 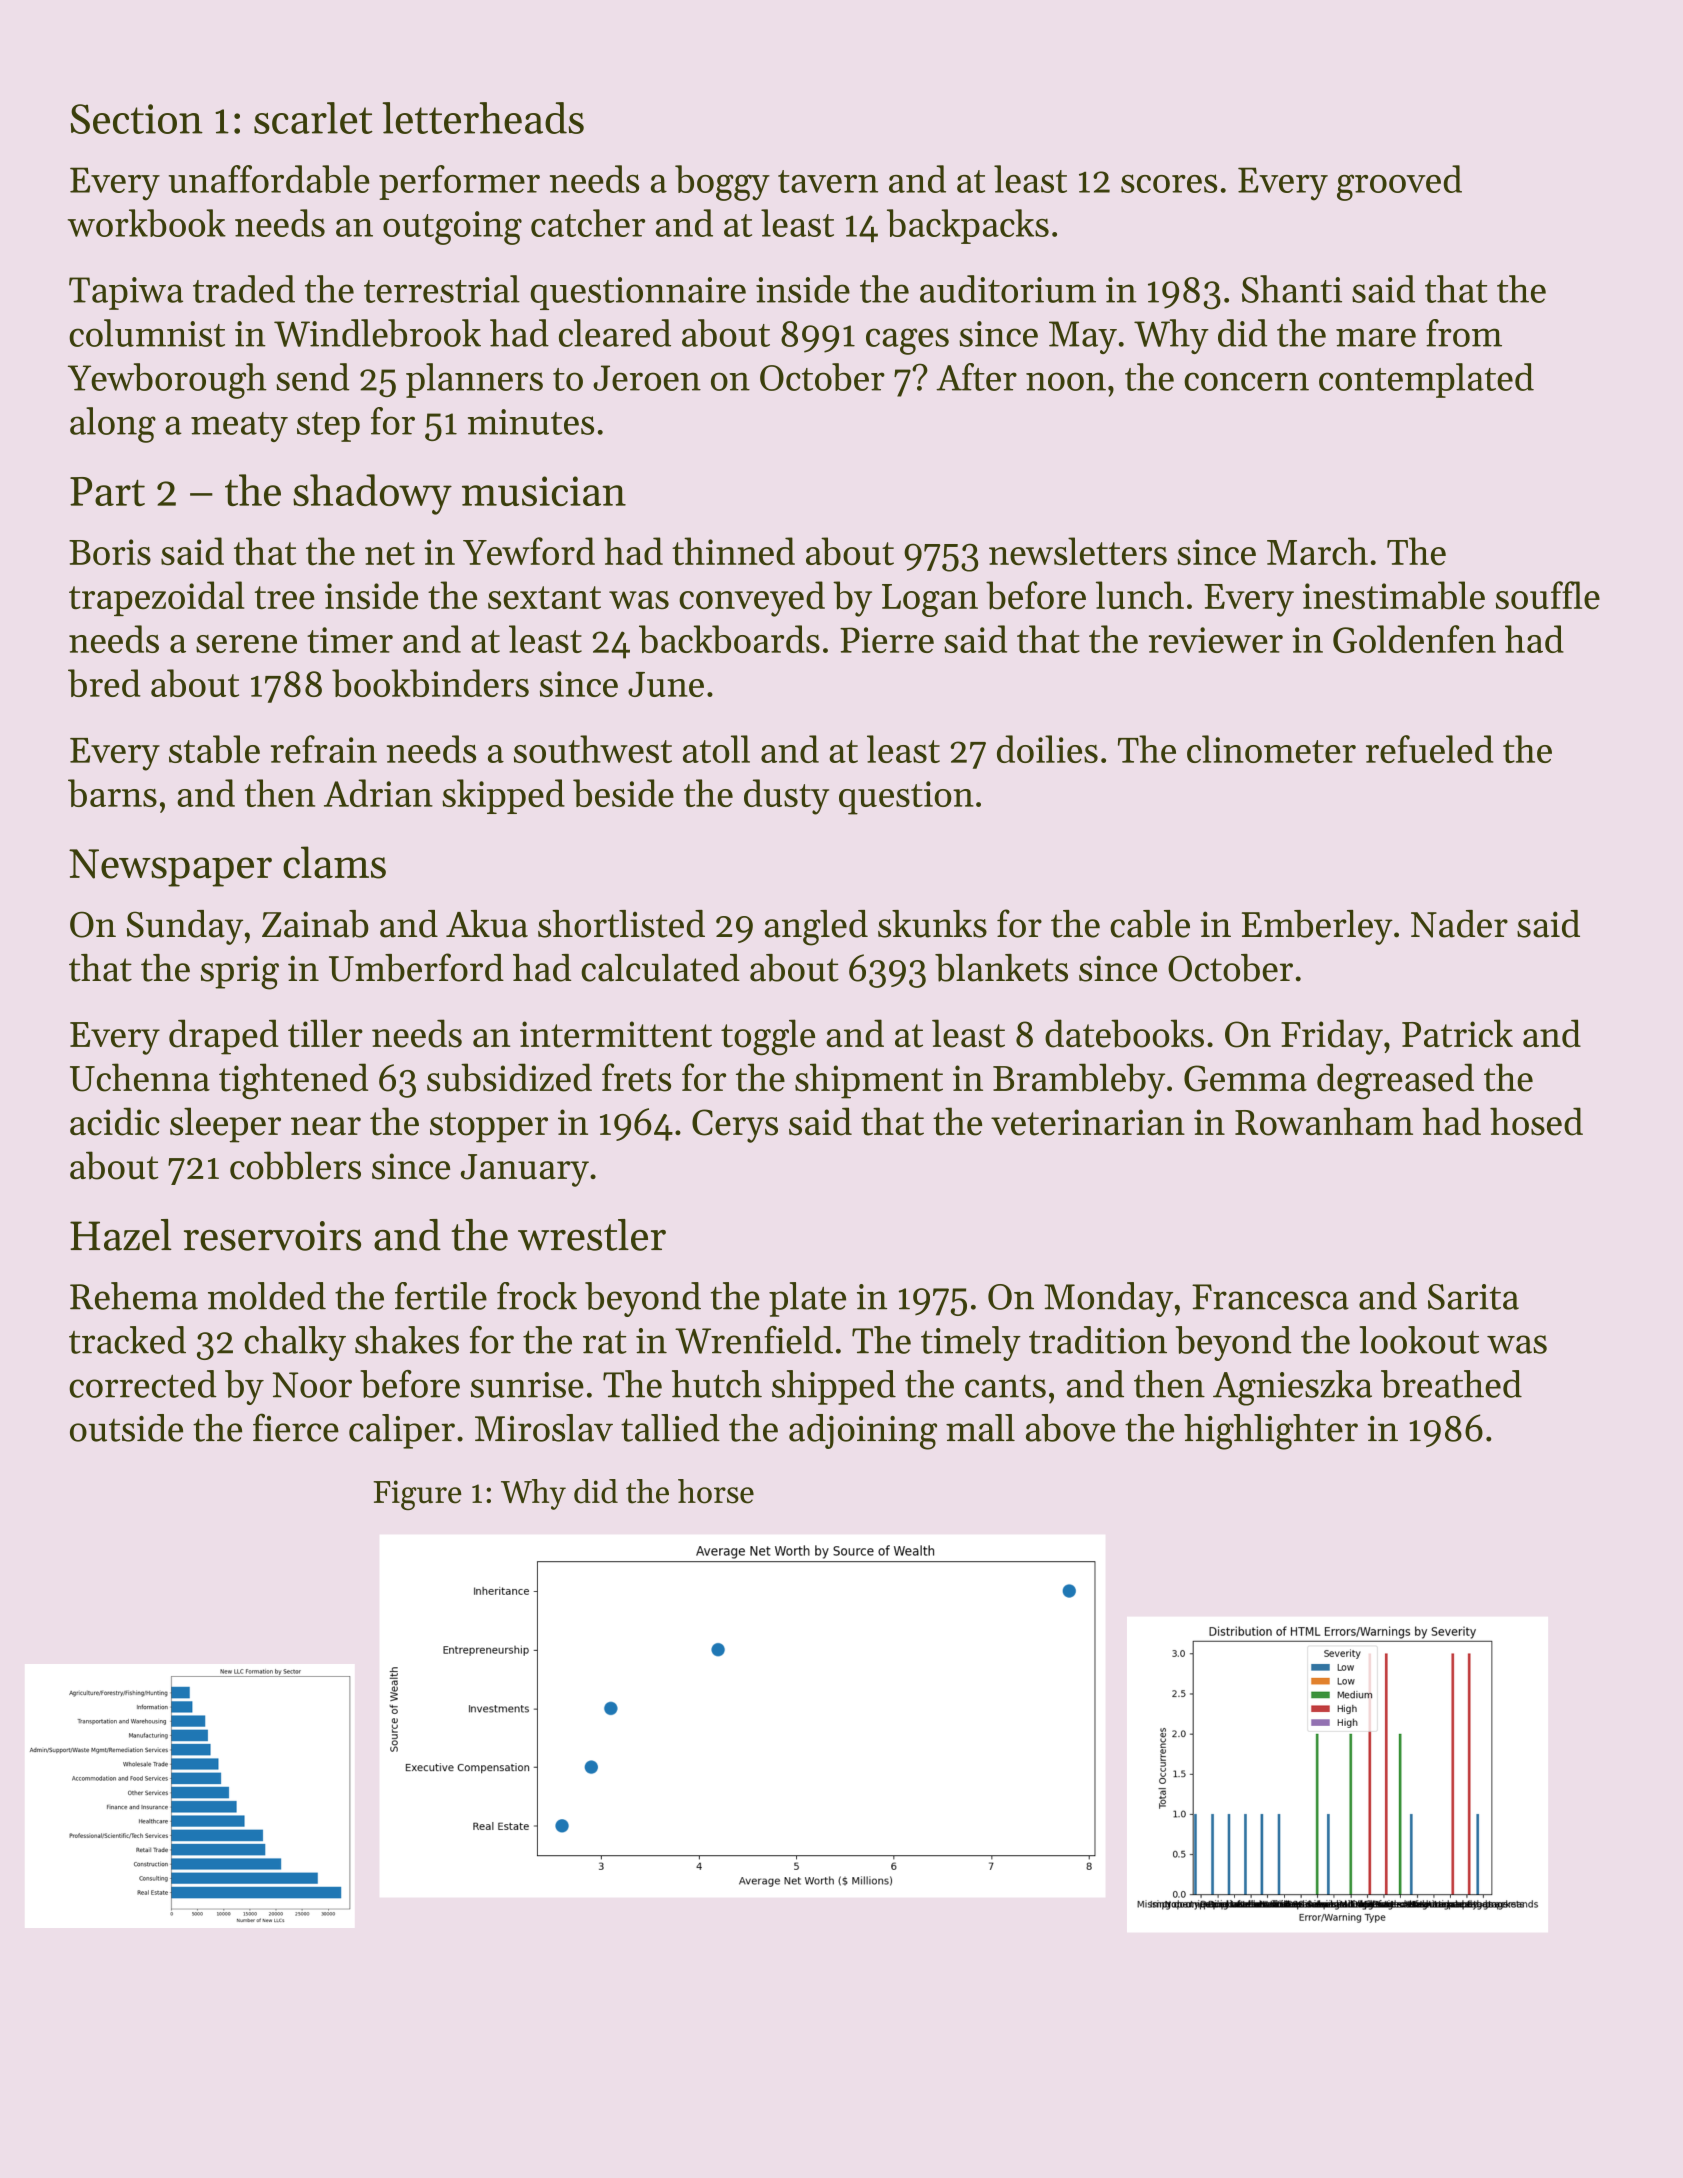 I want to click on outside, so click(x=126, y=1428).
